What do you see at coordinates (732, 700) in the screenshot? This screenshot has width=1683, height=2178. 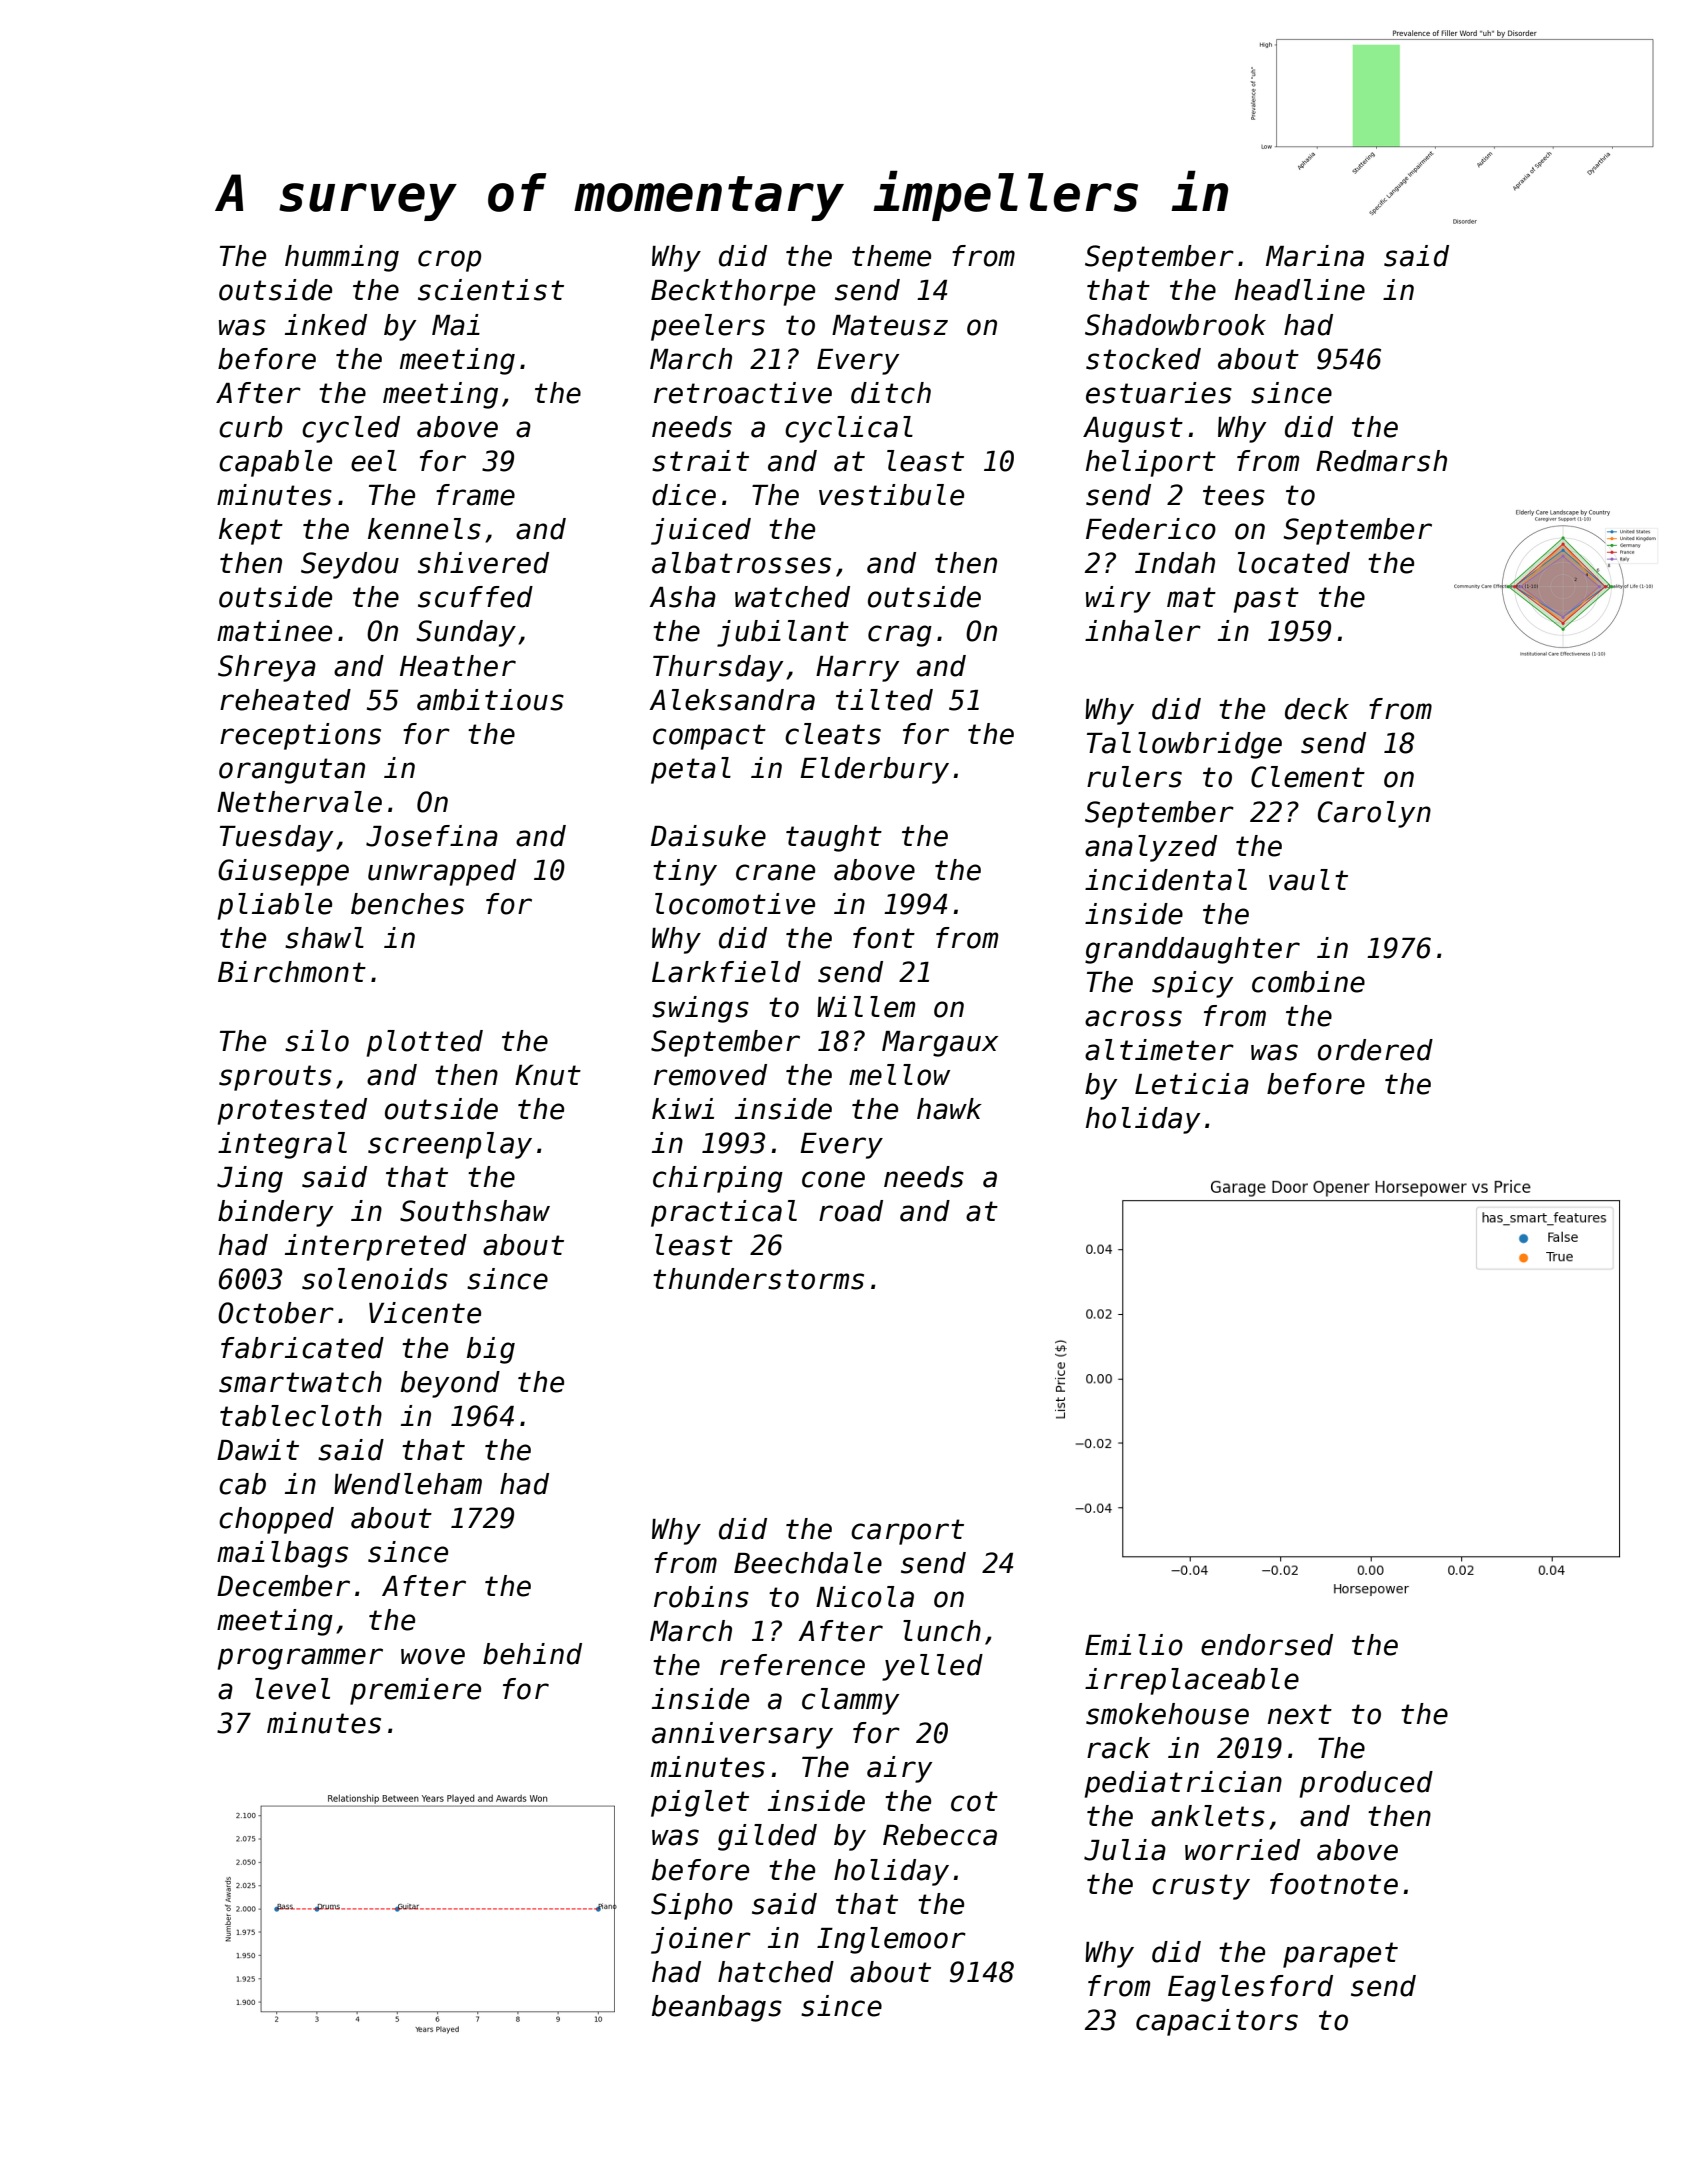 I see `Aleksandra` at bounding box center [732, 700].
